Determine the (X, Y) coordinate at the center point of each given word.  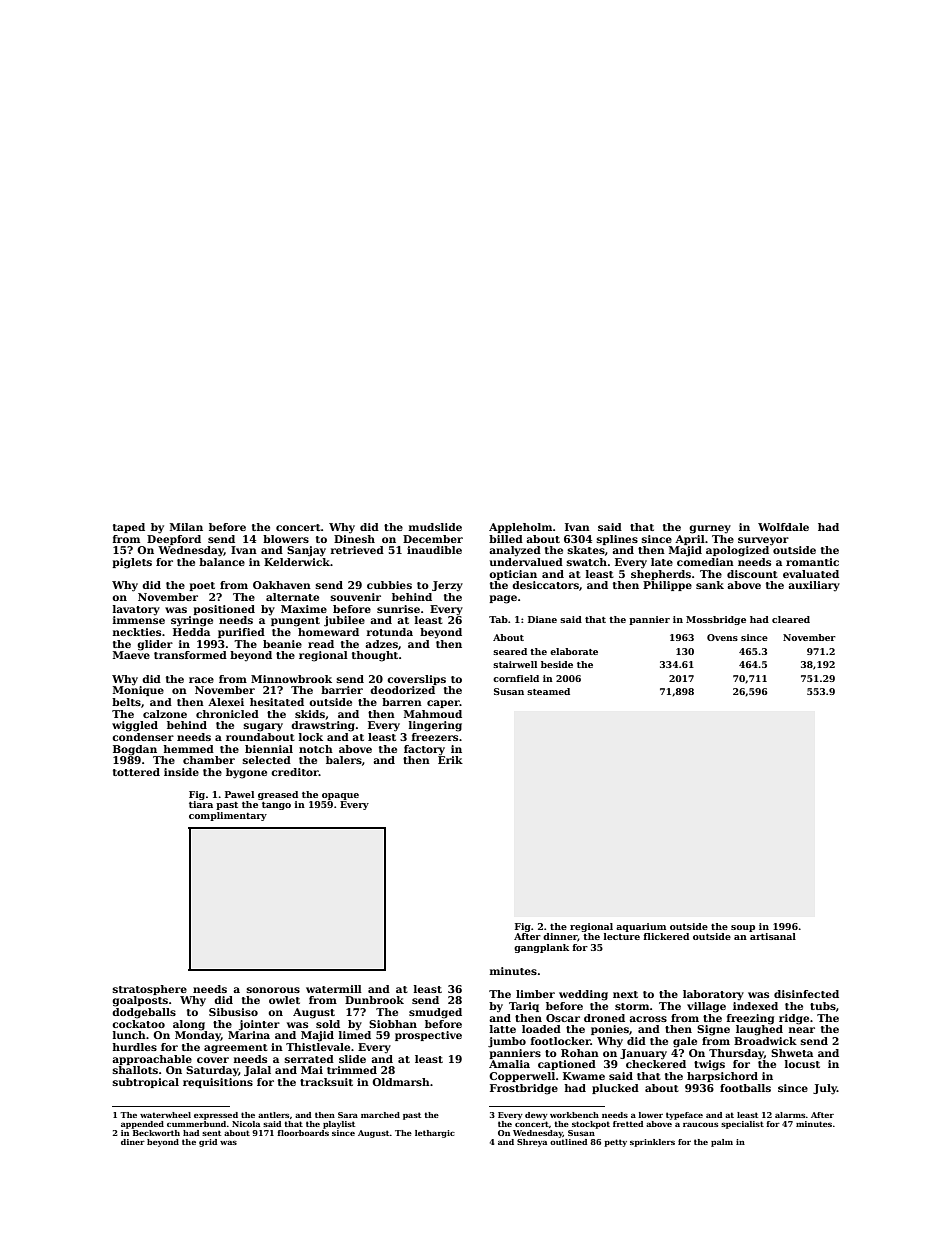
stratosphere (150, 990)
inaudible (434, 550)
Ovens (722, 637)
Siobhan (393, 1024)
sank (710, 585)
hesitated (277, 702)
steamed (548, 691)
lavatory (136, 610)
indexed (755, 1006)
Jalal (257, 1071)
